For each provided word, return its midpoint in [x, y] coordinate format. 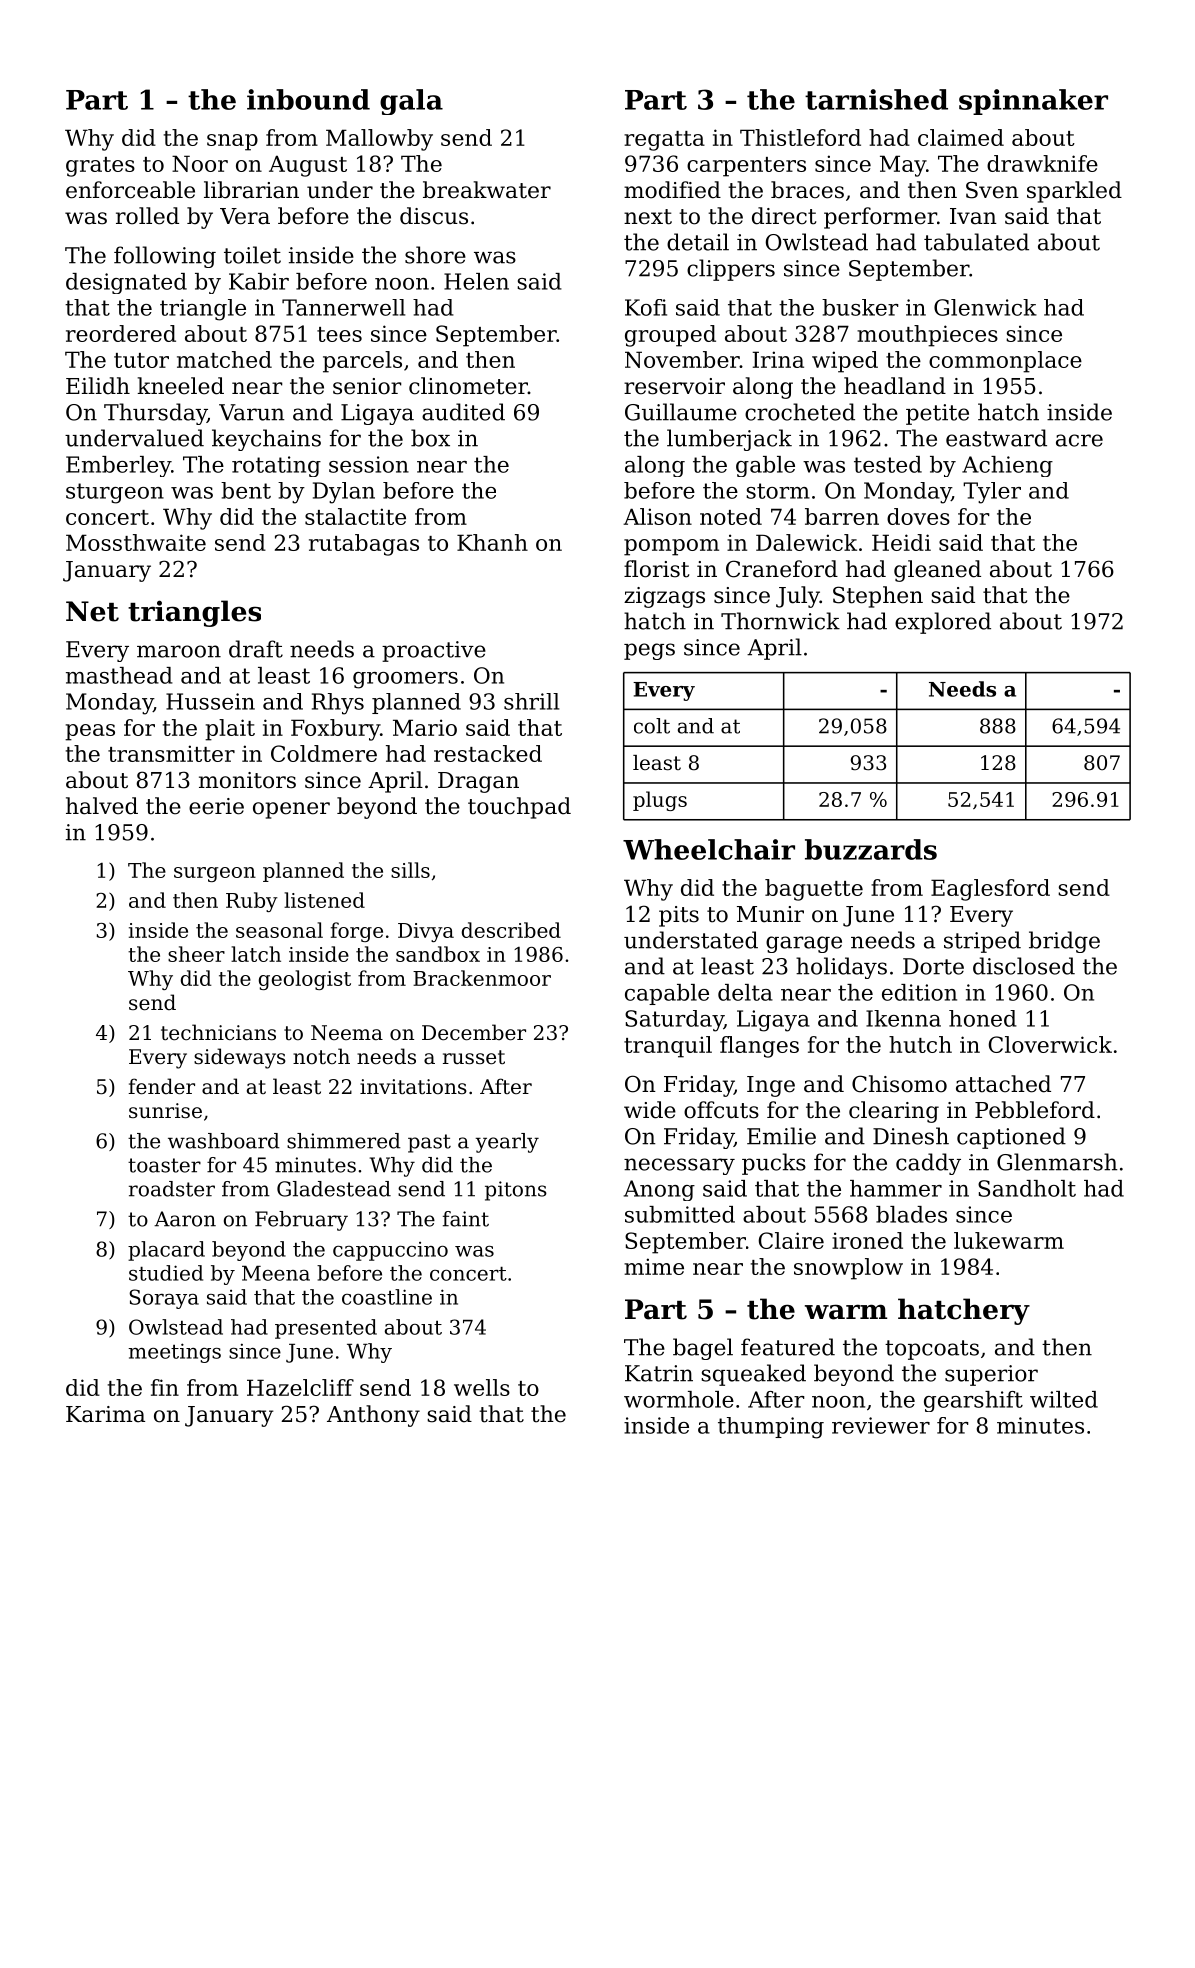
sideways [240, 1058]
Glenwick [985, 307]
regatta [664, 141]
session [369, 464]
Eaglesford [990, 890]
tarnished [876, 99]
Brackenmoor [482, 978]
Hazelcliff [300, 1387]
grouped [670, 336]
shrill [531, 701]
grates [100, 167]
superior [991, 1375]
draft [256, 649]
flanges [759, 1047]
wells [482, 1387]
